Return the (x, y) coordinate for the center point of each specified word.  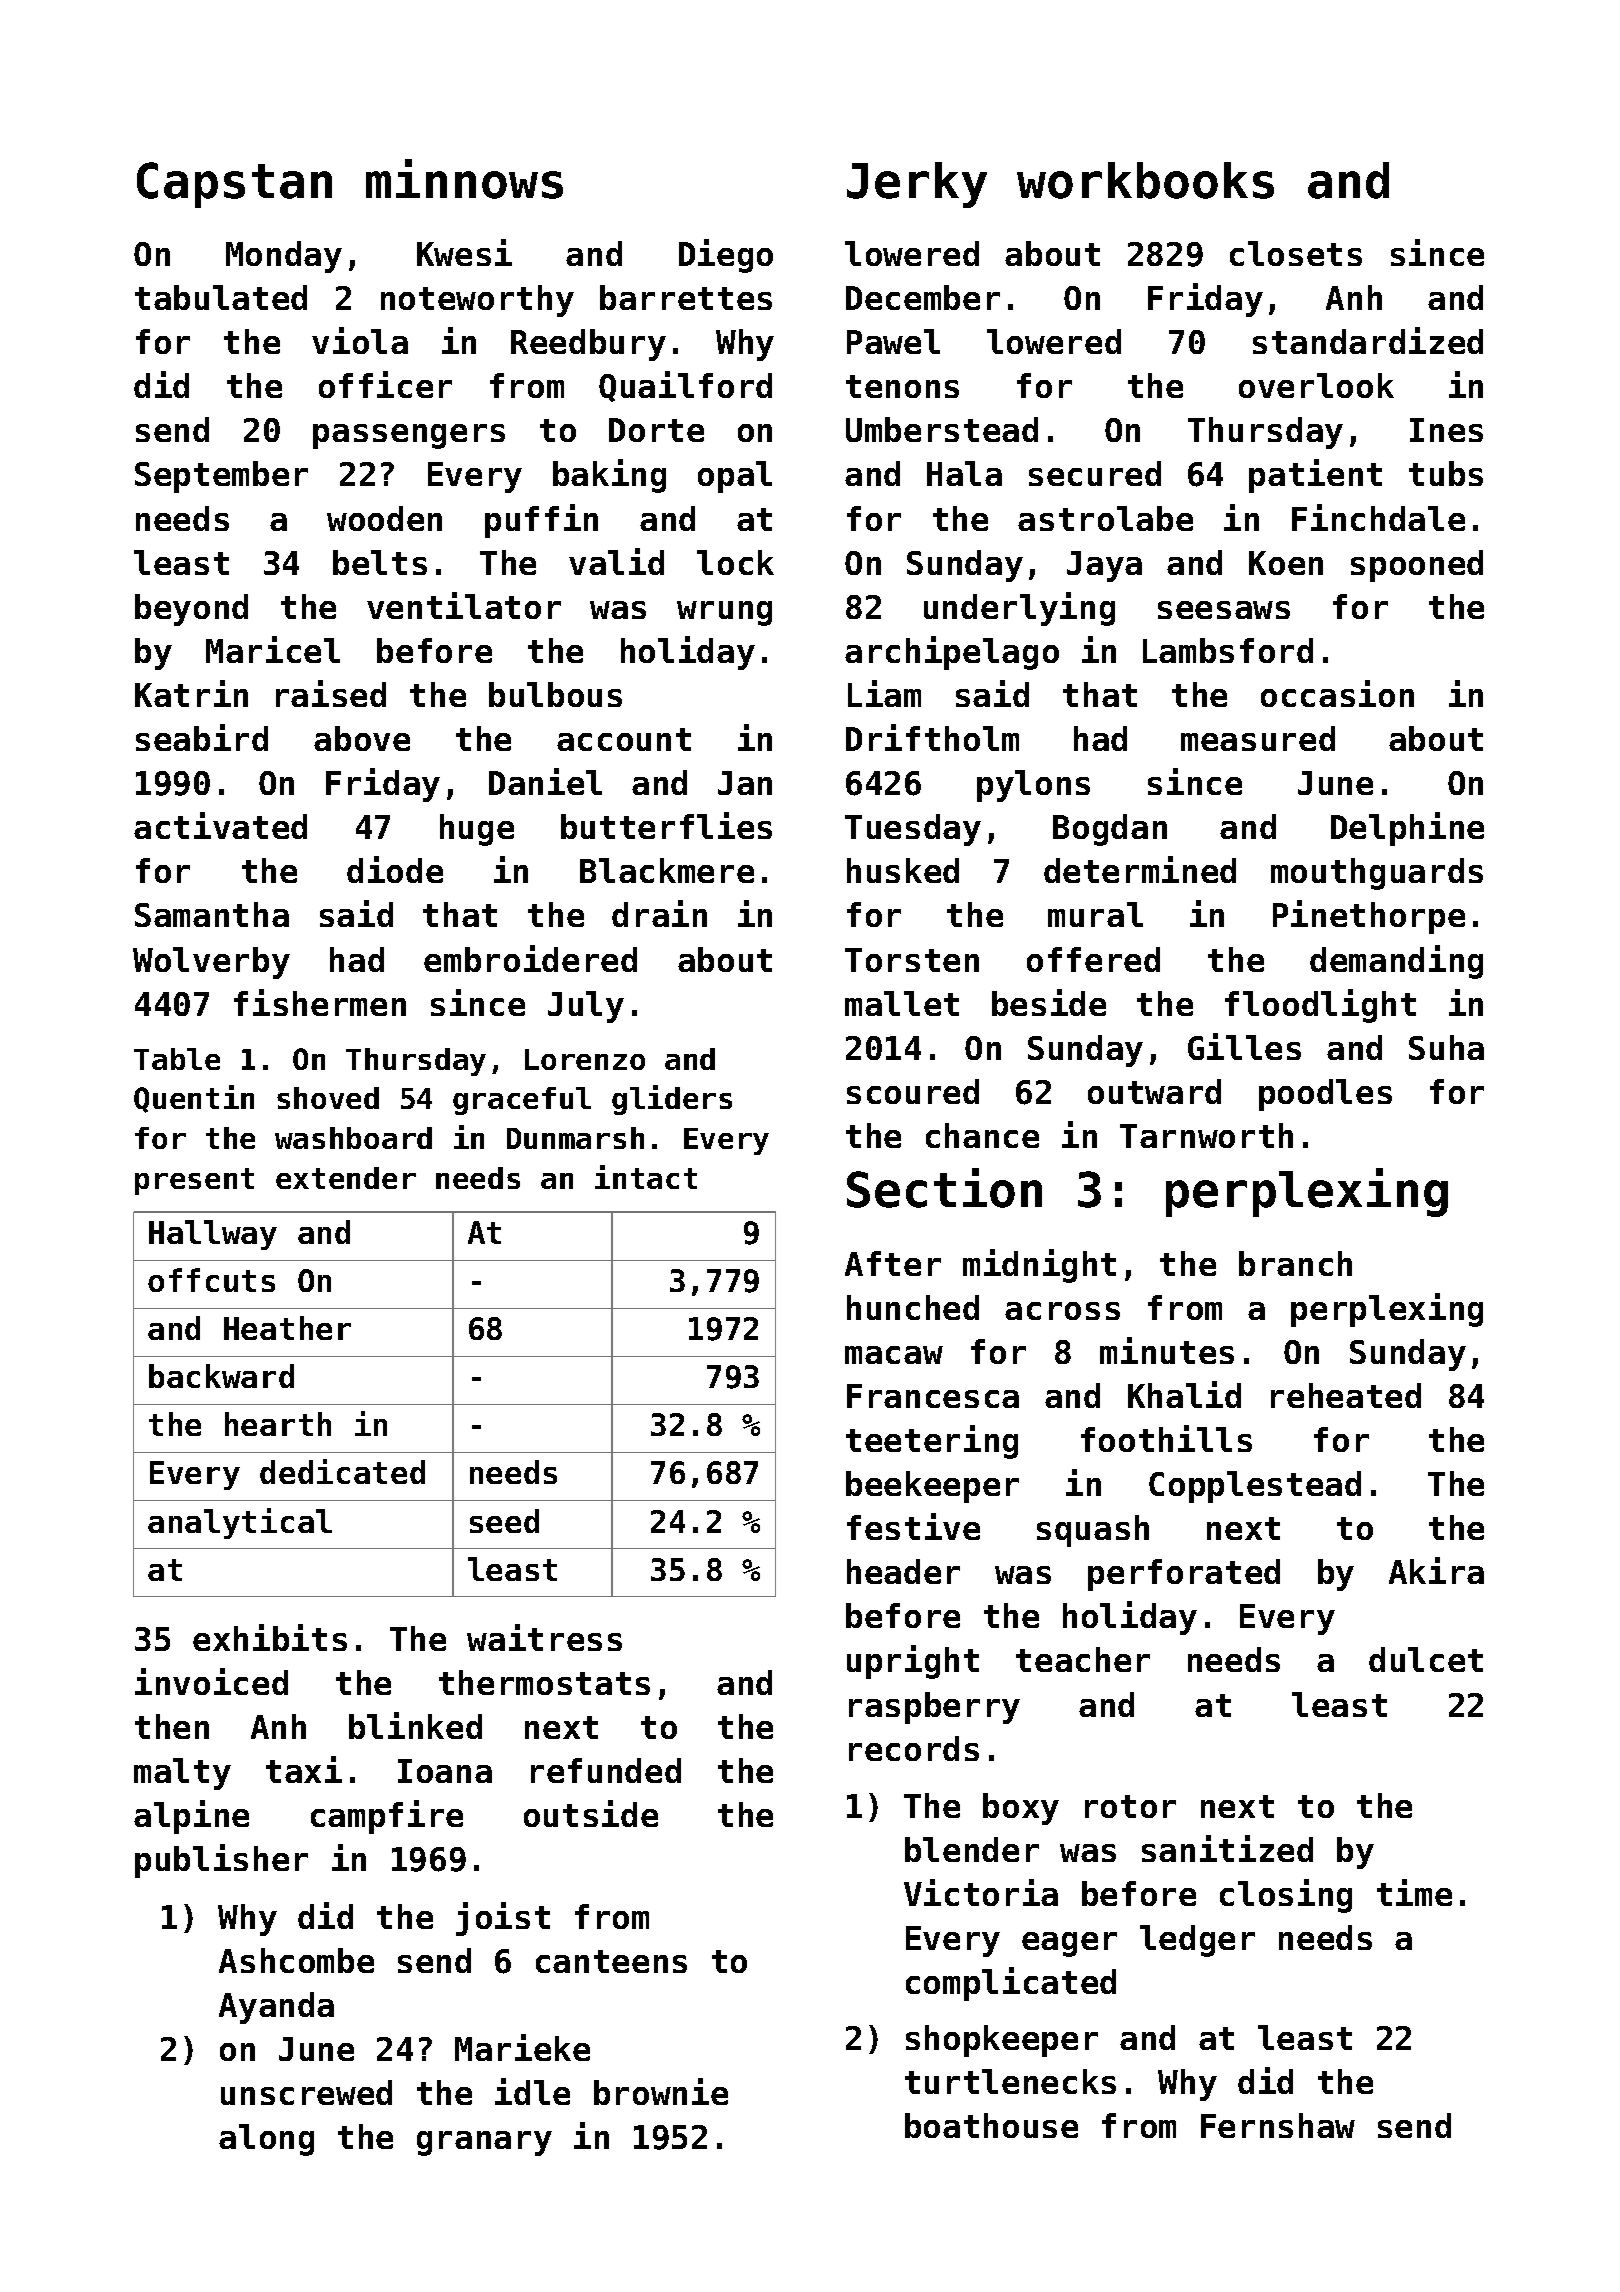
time (1414, 1892)
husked (903, 870)
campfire (387, 1817)
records (914, 1748)
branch (1295, 1263)
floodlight (1320, 1006)
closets (1296, 253)
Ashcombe (296, 1960)
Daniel (545, 781)
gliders (672, 1100)
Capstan (234, 185)
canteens (611, 1961)
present (194, 1181)
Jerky (917, 185)
